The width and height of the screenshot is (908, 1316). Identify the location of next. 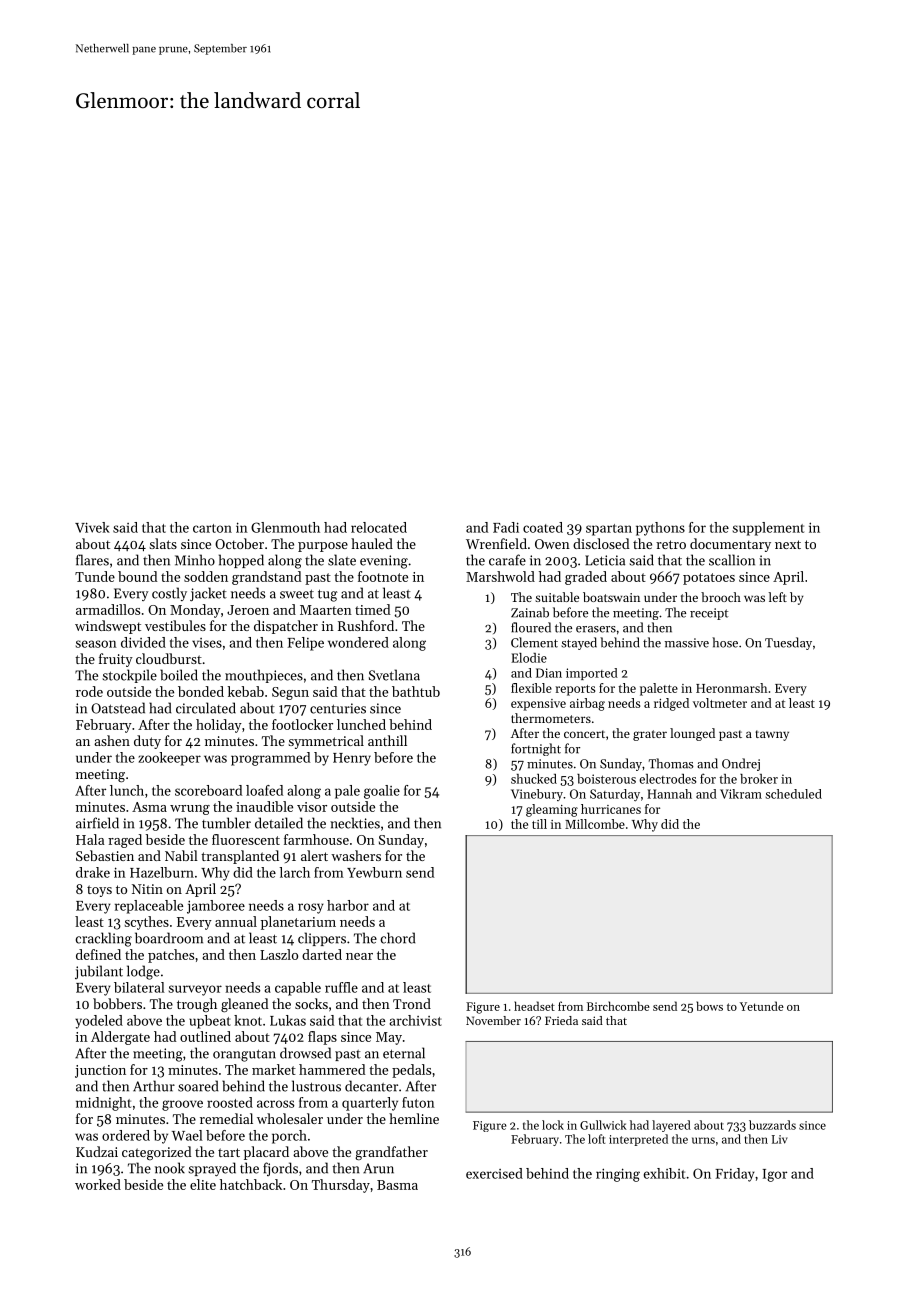
(788, 544).
